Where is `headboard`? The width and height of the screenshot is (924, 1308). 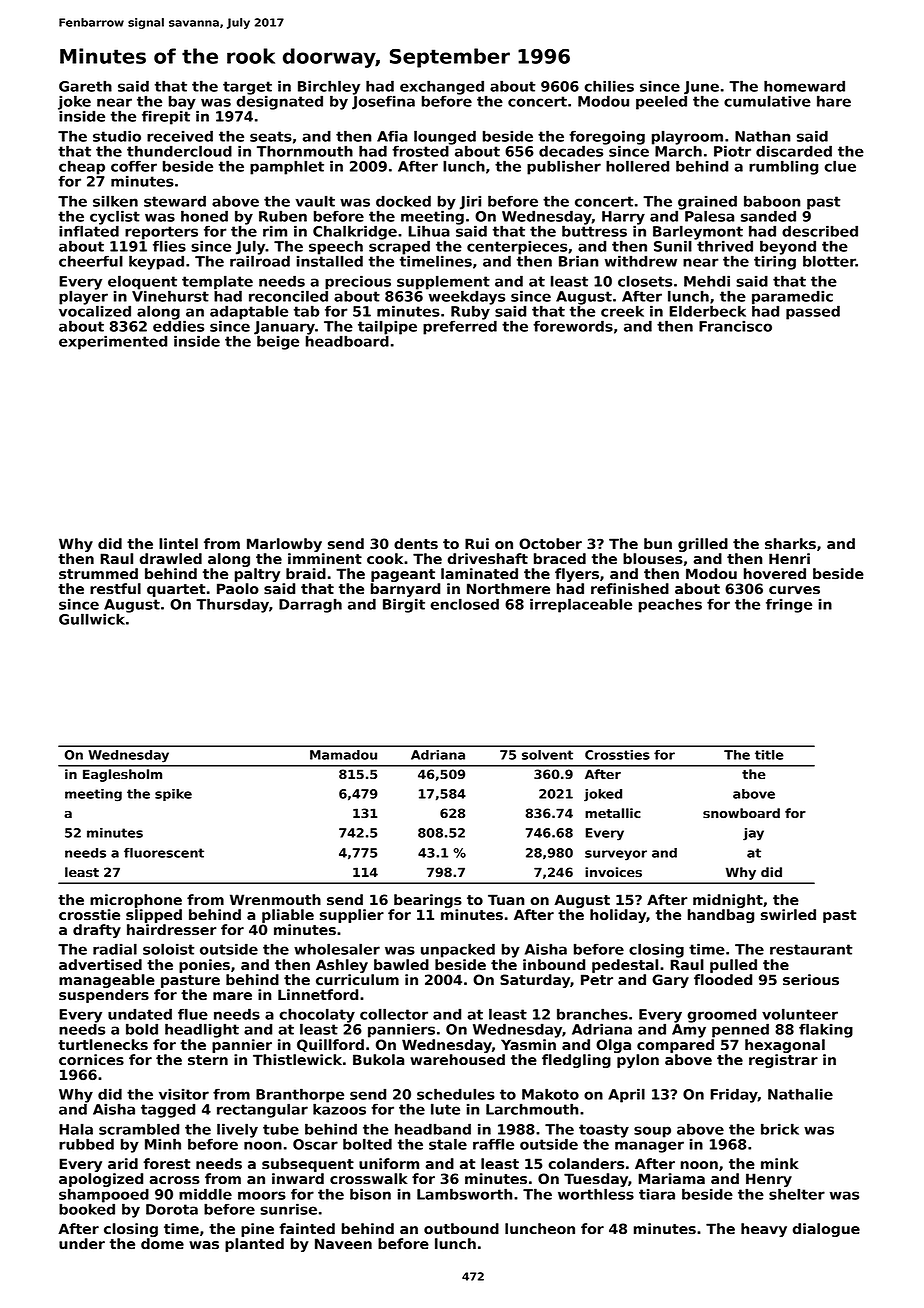 headboard is located at coordinates (347, 341).
